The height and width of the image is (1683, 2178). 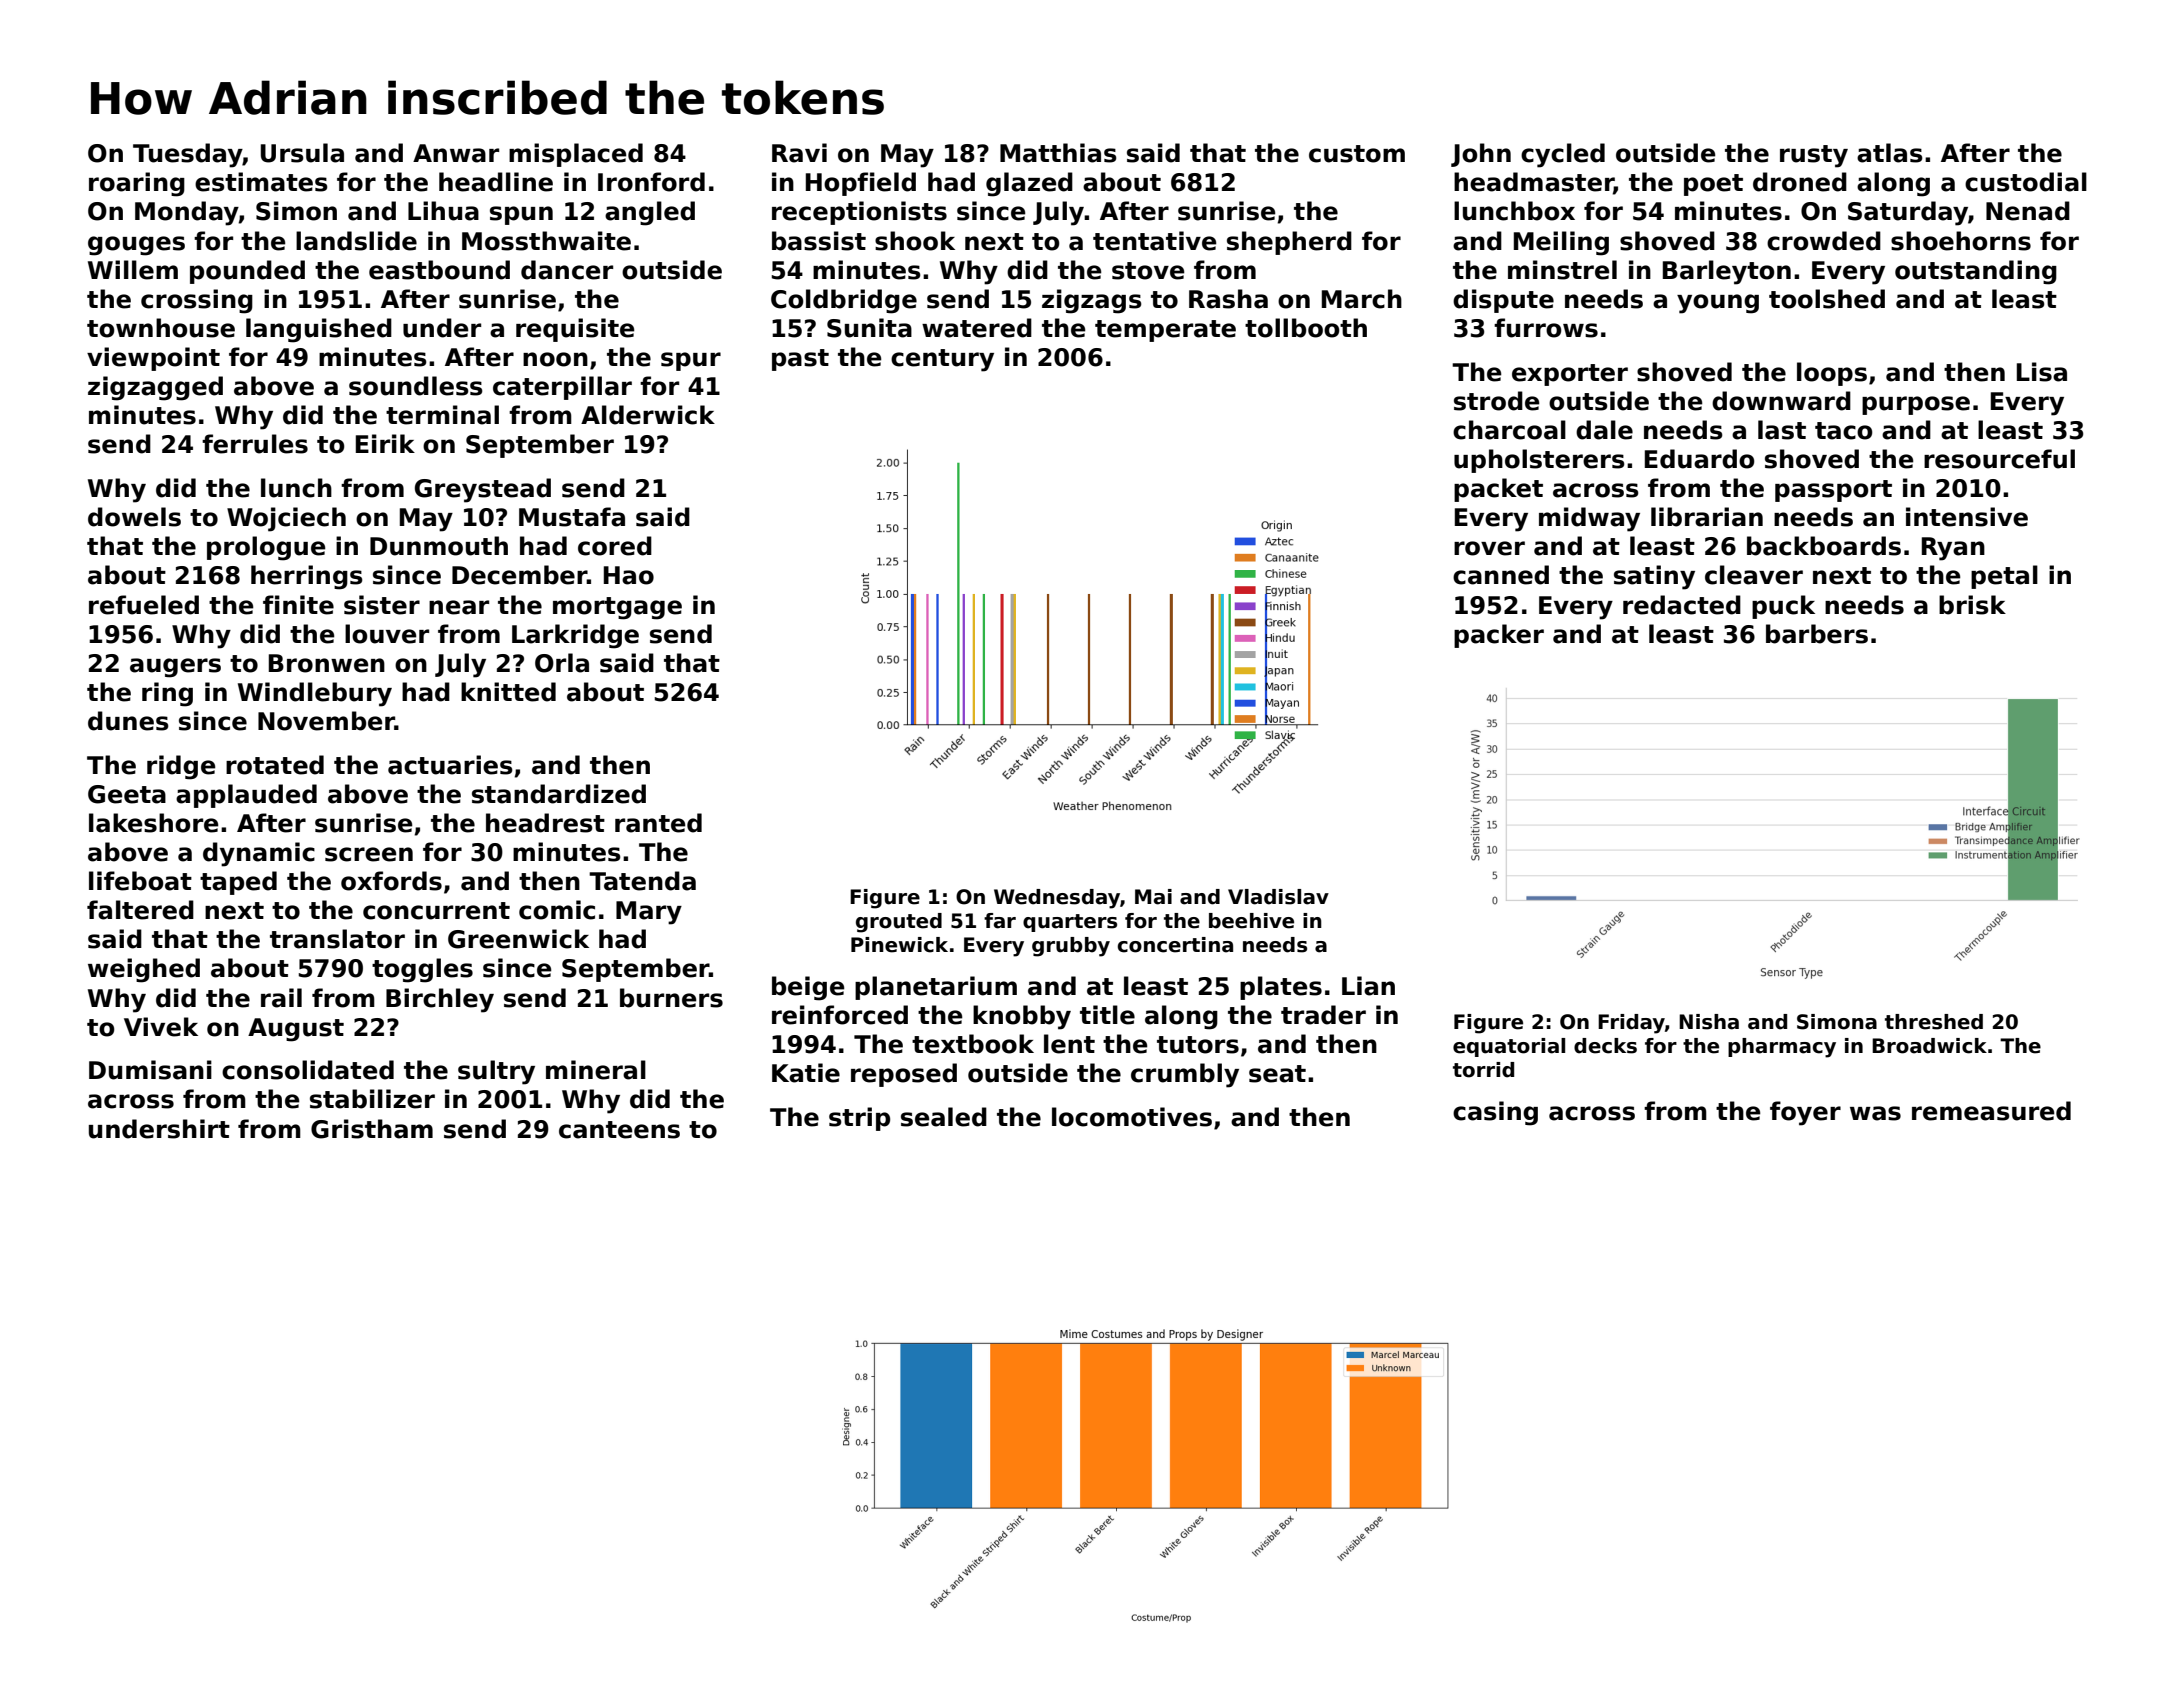 I want to click on sultry, so click(x=496, y=1072).
